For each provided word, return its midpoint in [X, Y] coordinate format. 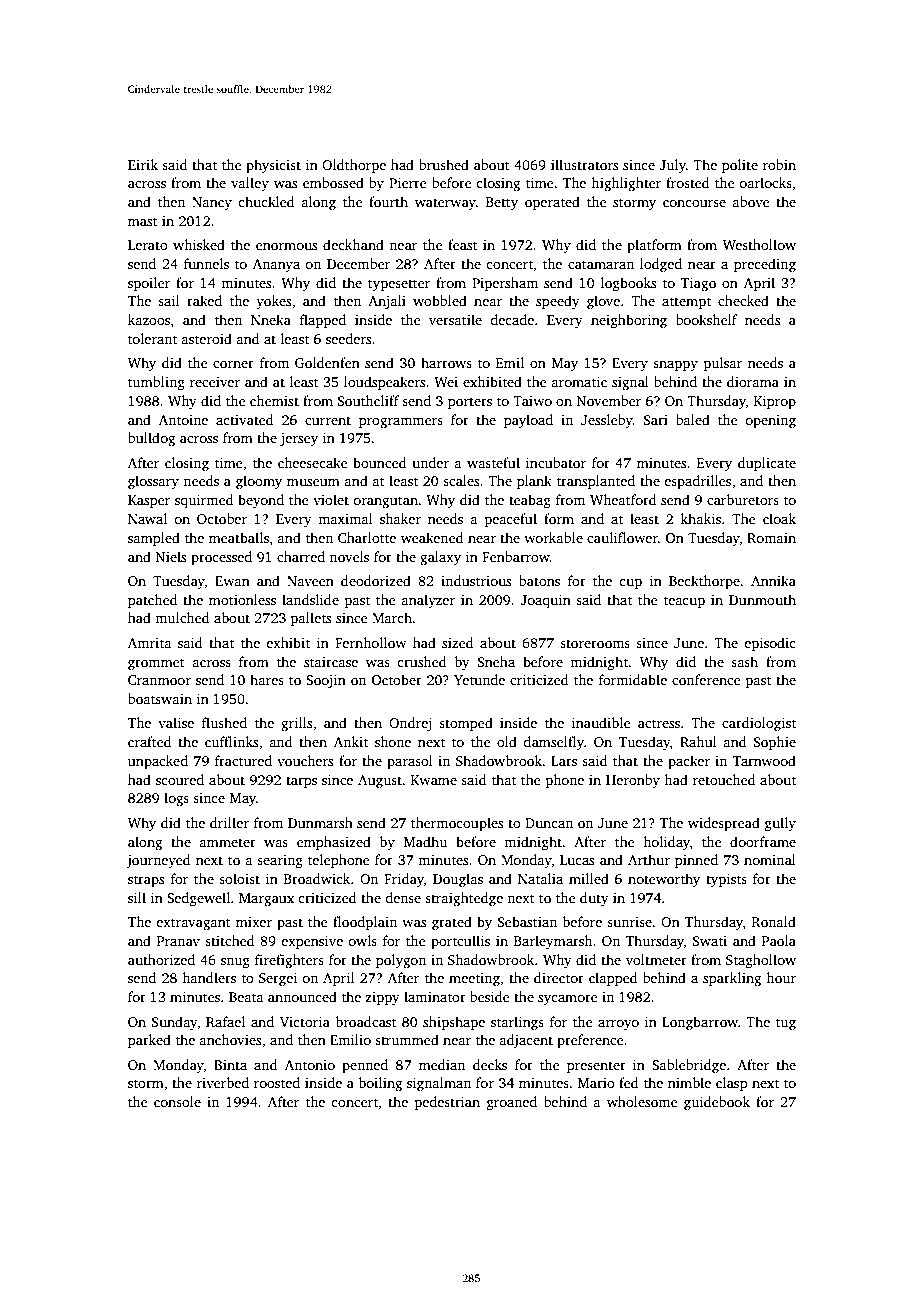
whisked [199, 244]
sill [137, 897]
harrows [446, 362]
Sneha [496, 661]
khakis [700, 518]
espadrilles [697, 482]
